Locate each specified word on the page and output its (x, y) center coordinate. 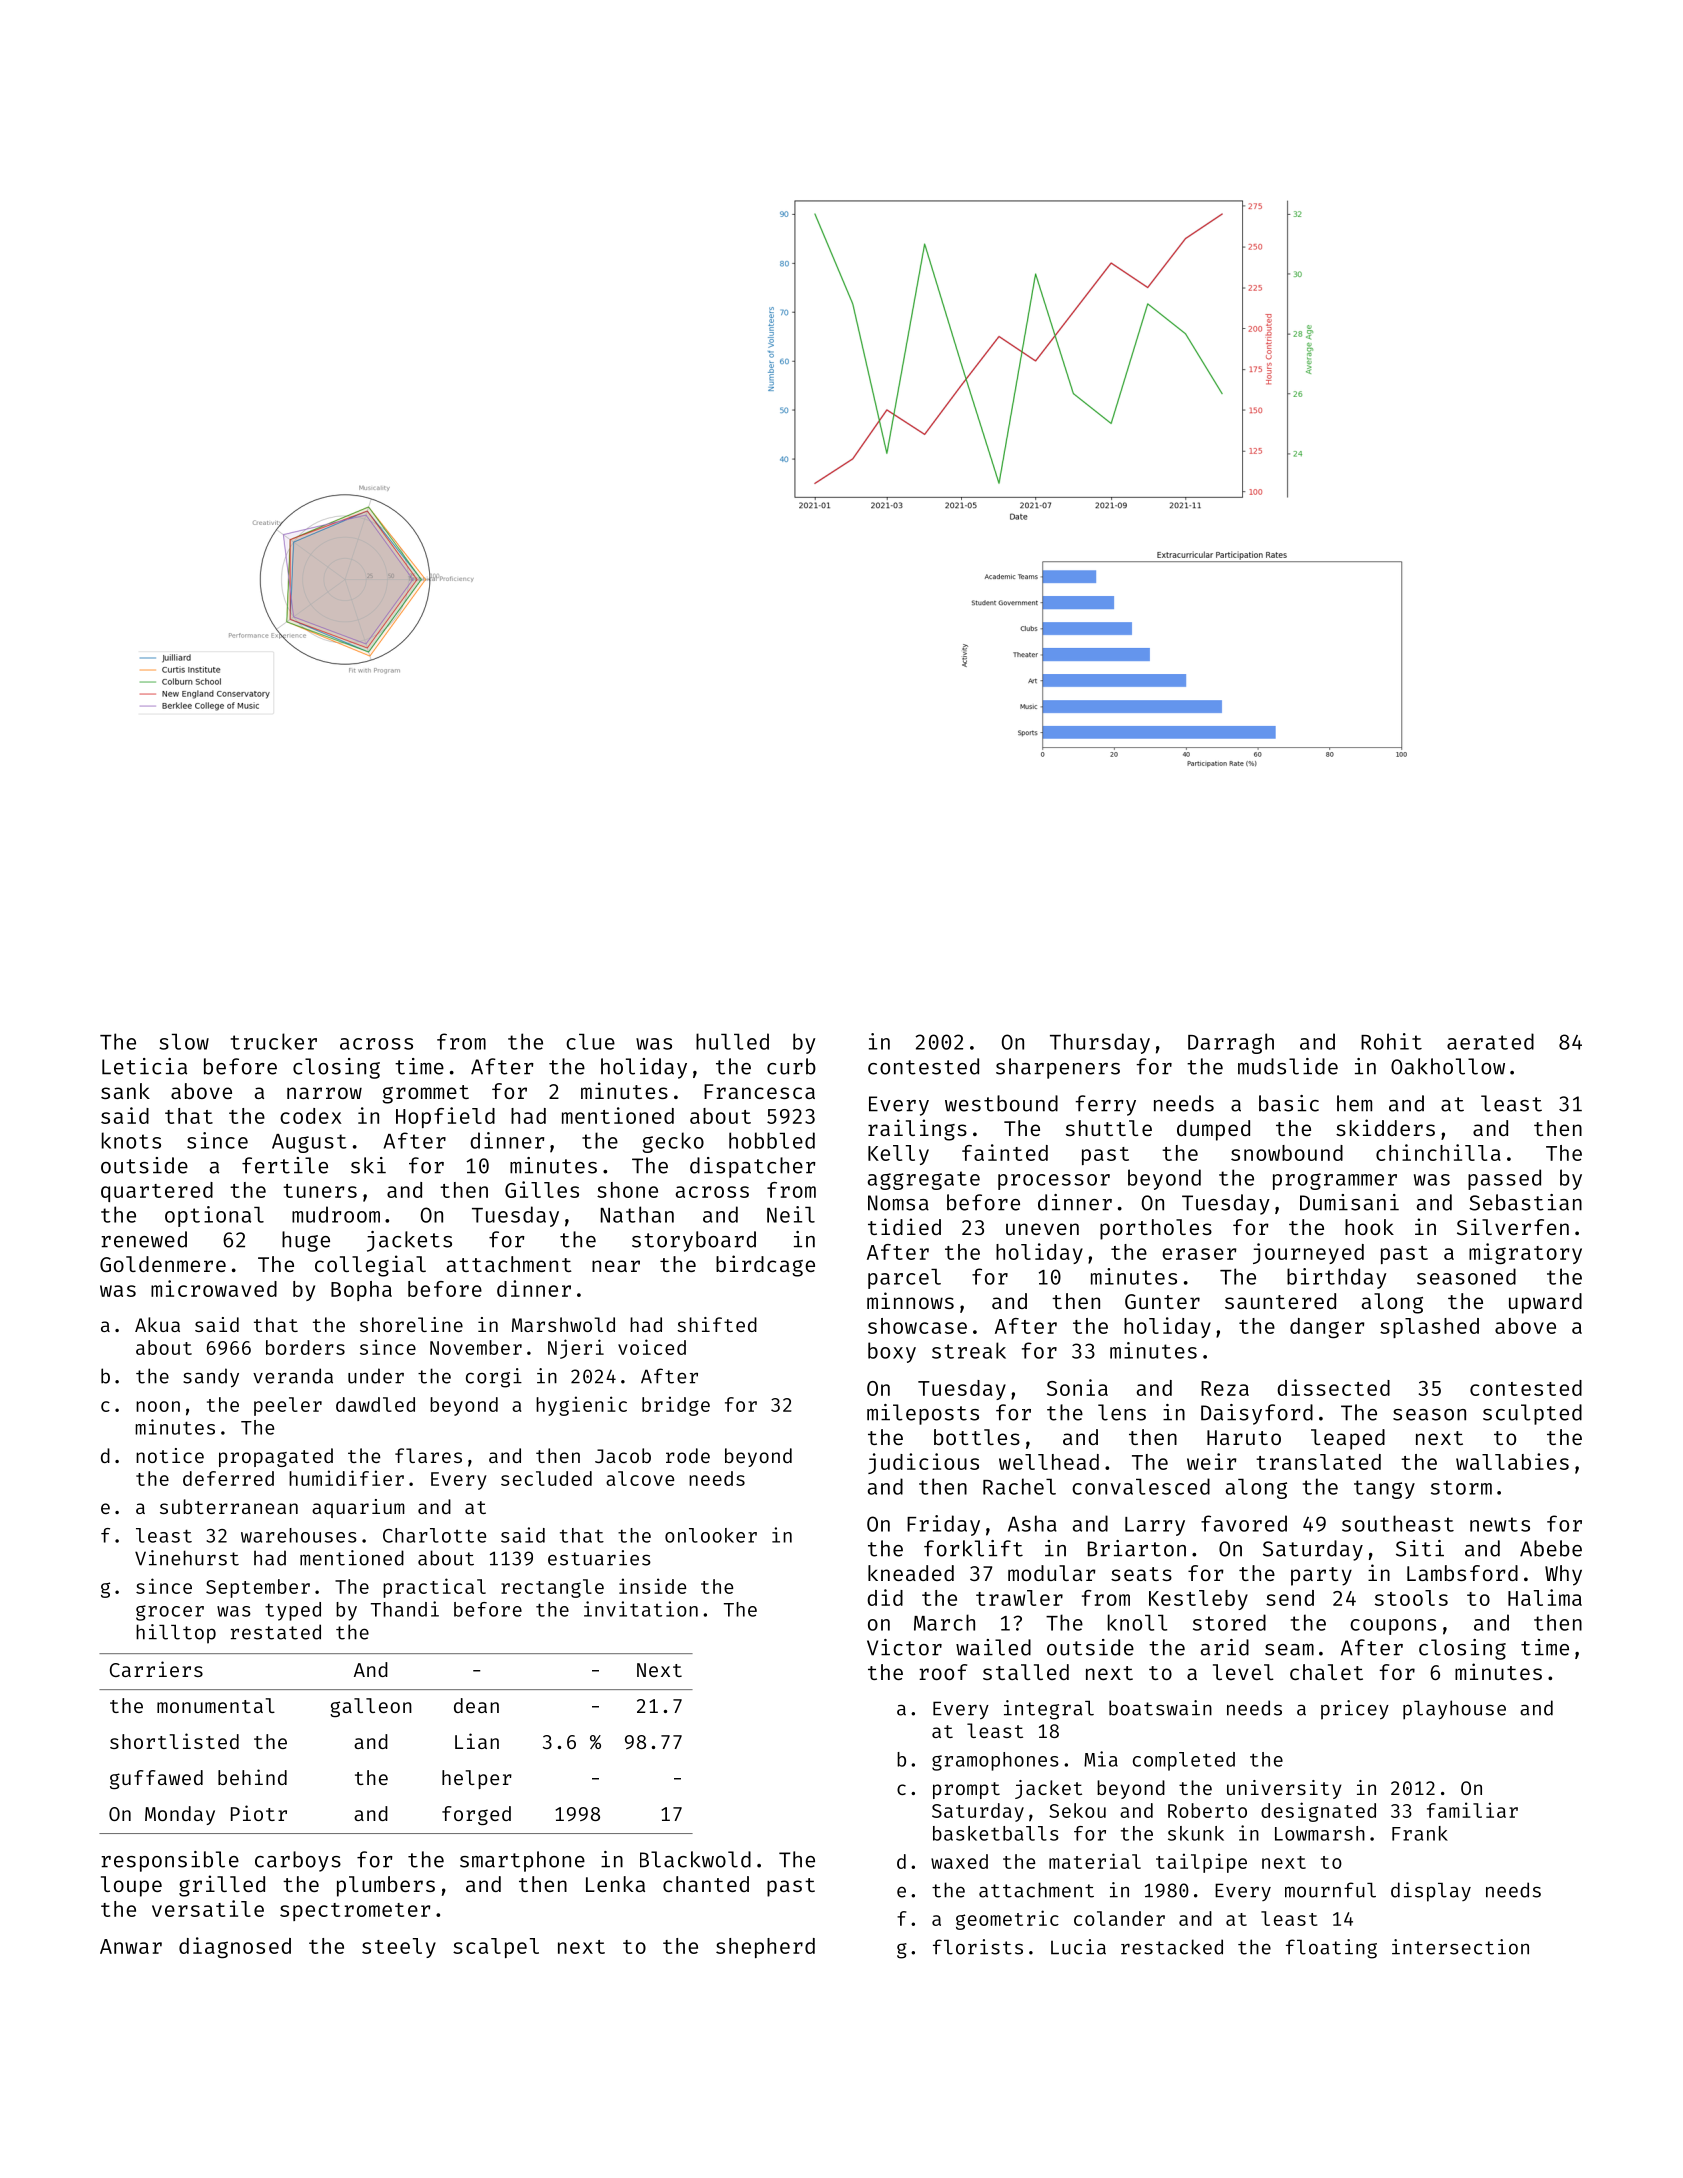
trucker (274, 1041)
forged (476, 1815)
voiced (652, 1347)
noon (158, 1406)
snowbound (1287, 1153)
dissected (1333, 1387)
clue (590, 1041)
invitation (641, 1609)
